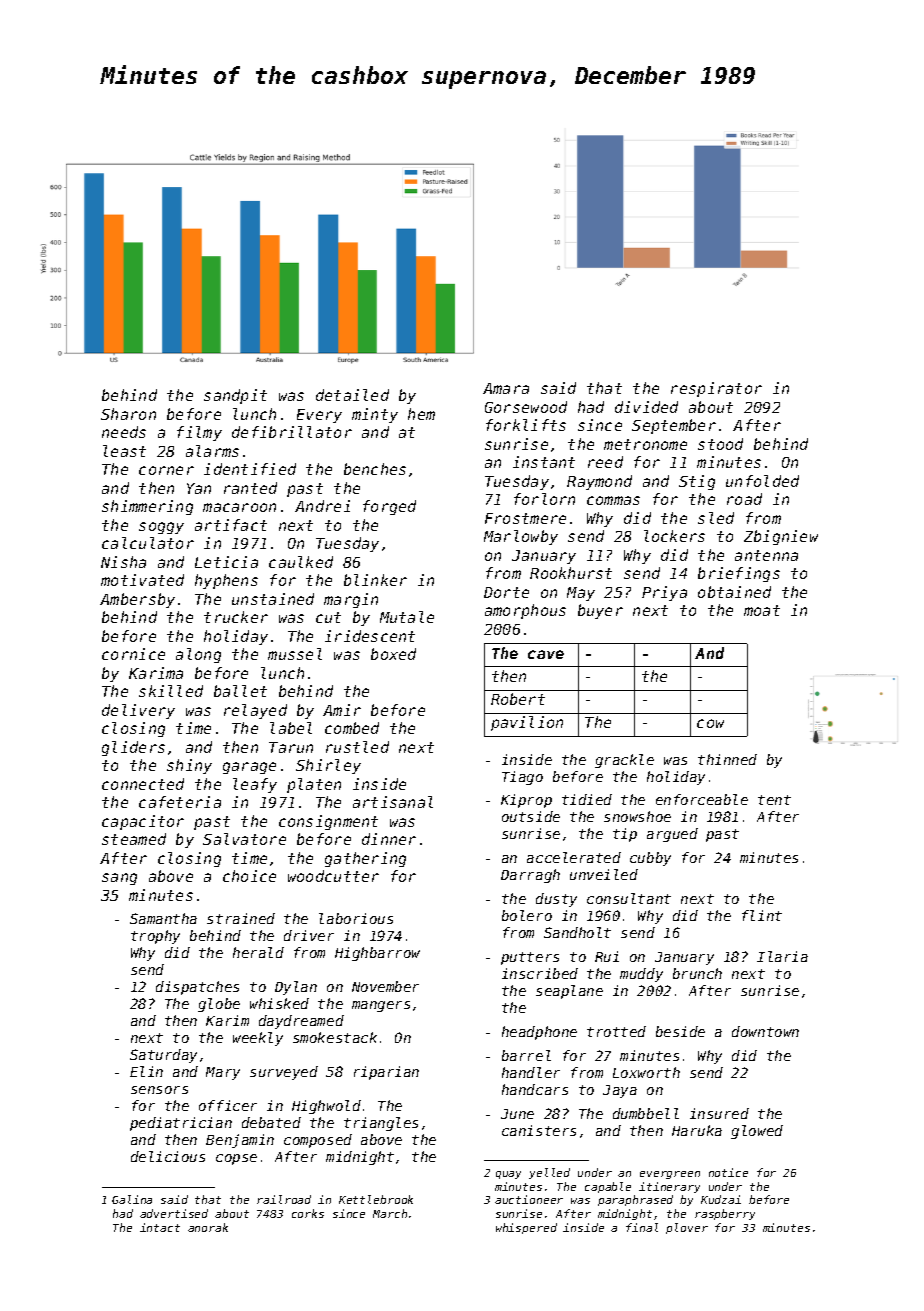 The image size is (924, 1311). What do you see at coordinates (235, 396) in the document?
I see `sandpit` at bounding box center [235, 396].
